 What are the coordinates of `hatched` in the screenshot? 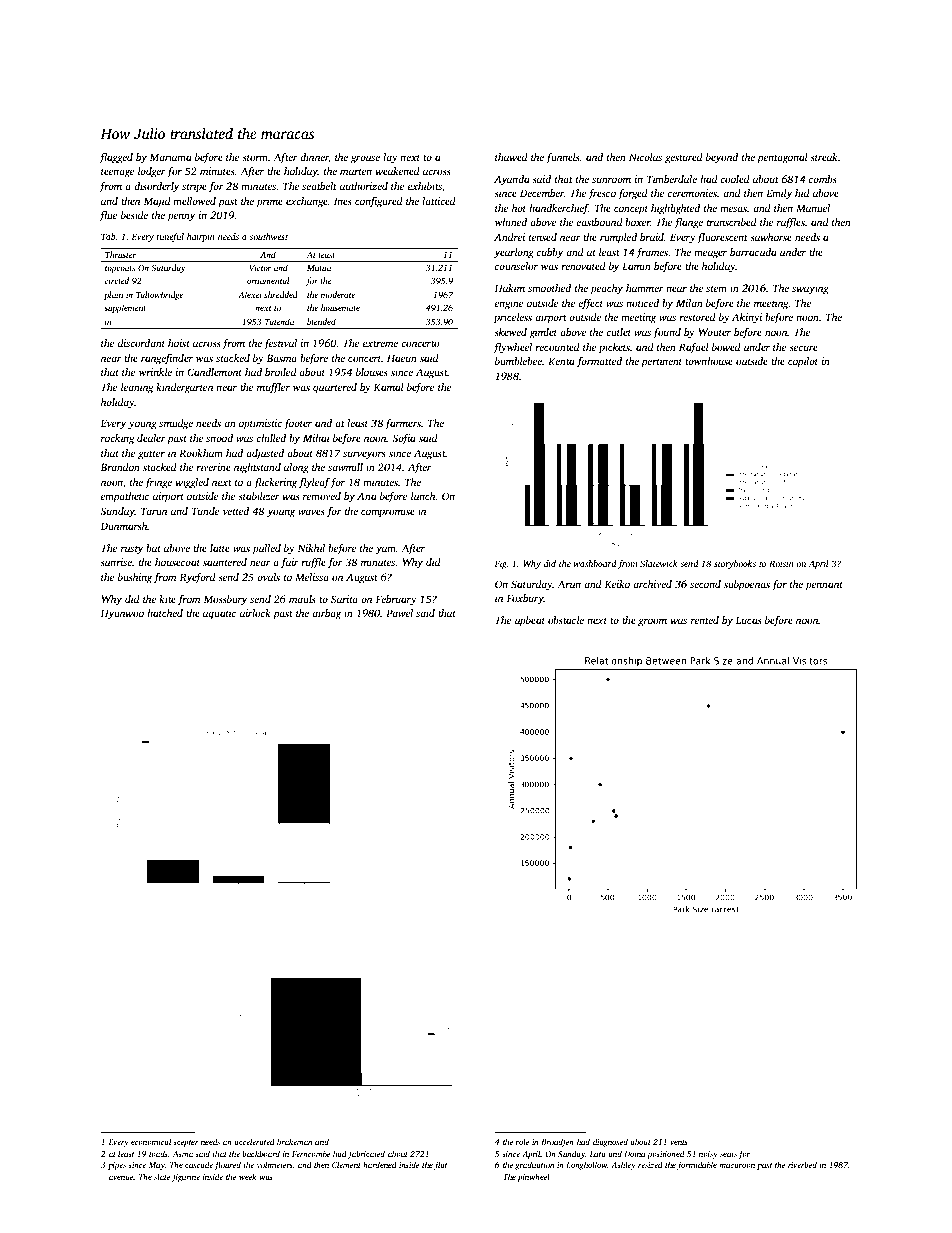 It's located at (165, 613).
